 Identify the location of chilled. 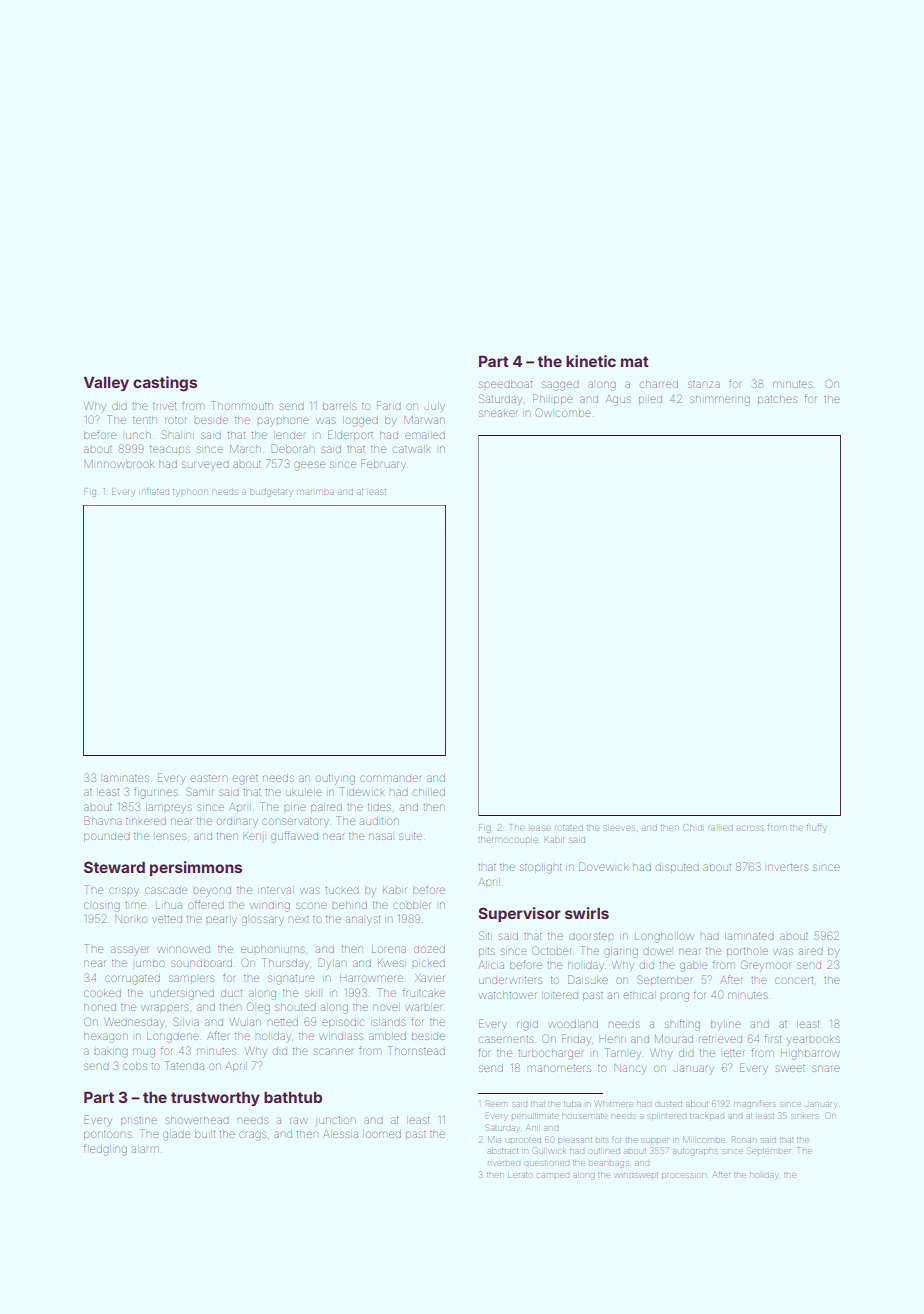
(429, 792).
